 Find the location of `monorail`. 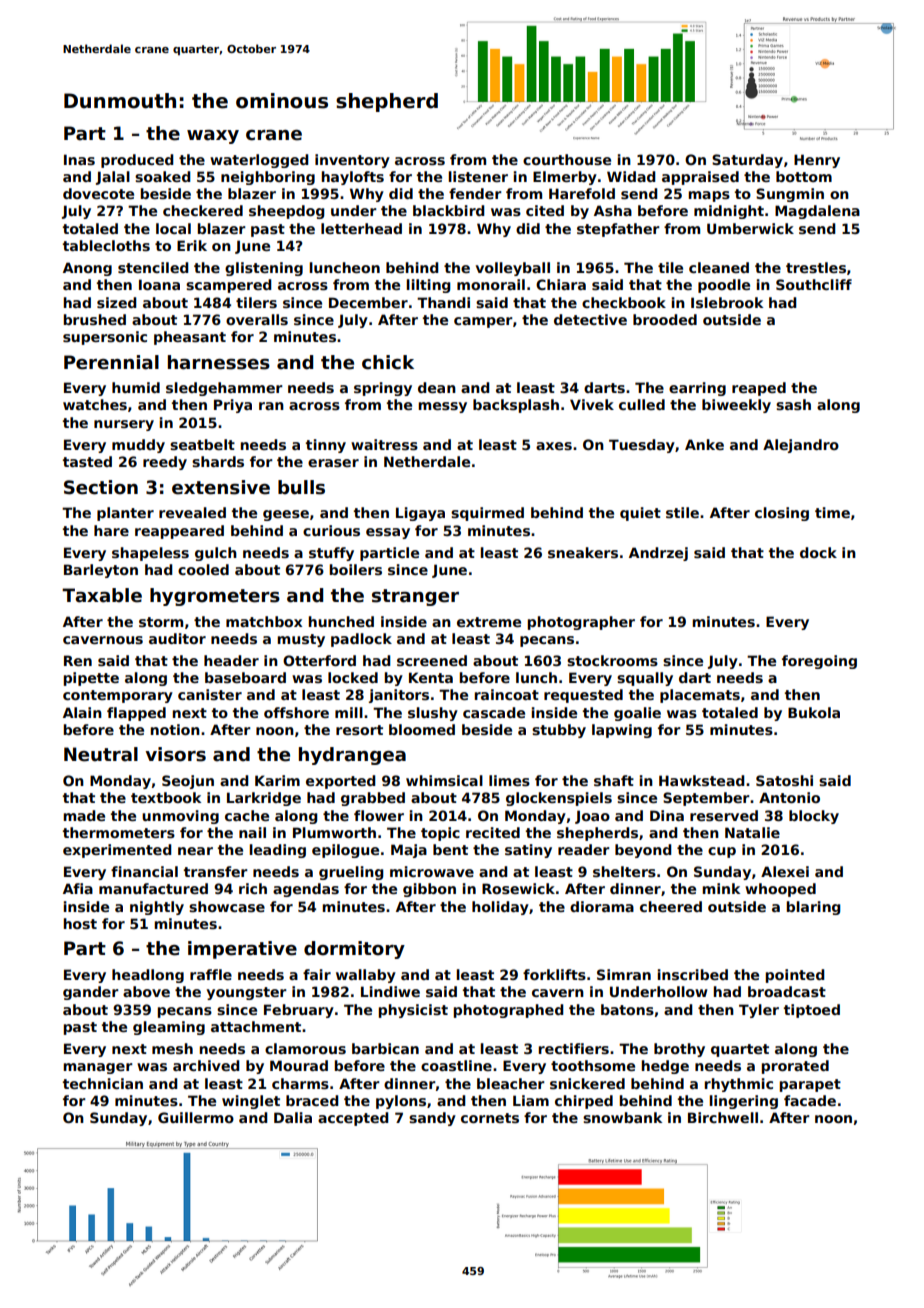

monorail is located at coordinates (491, 284).
